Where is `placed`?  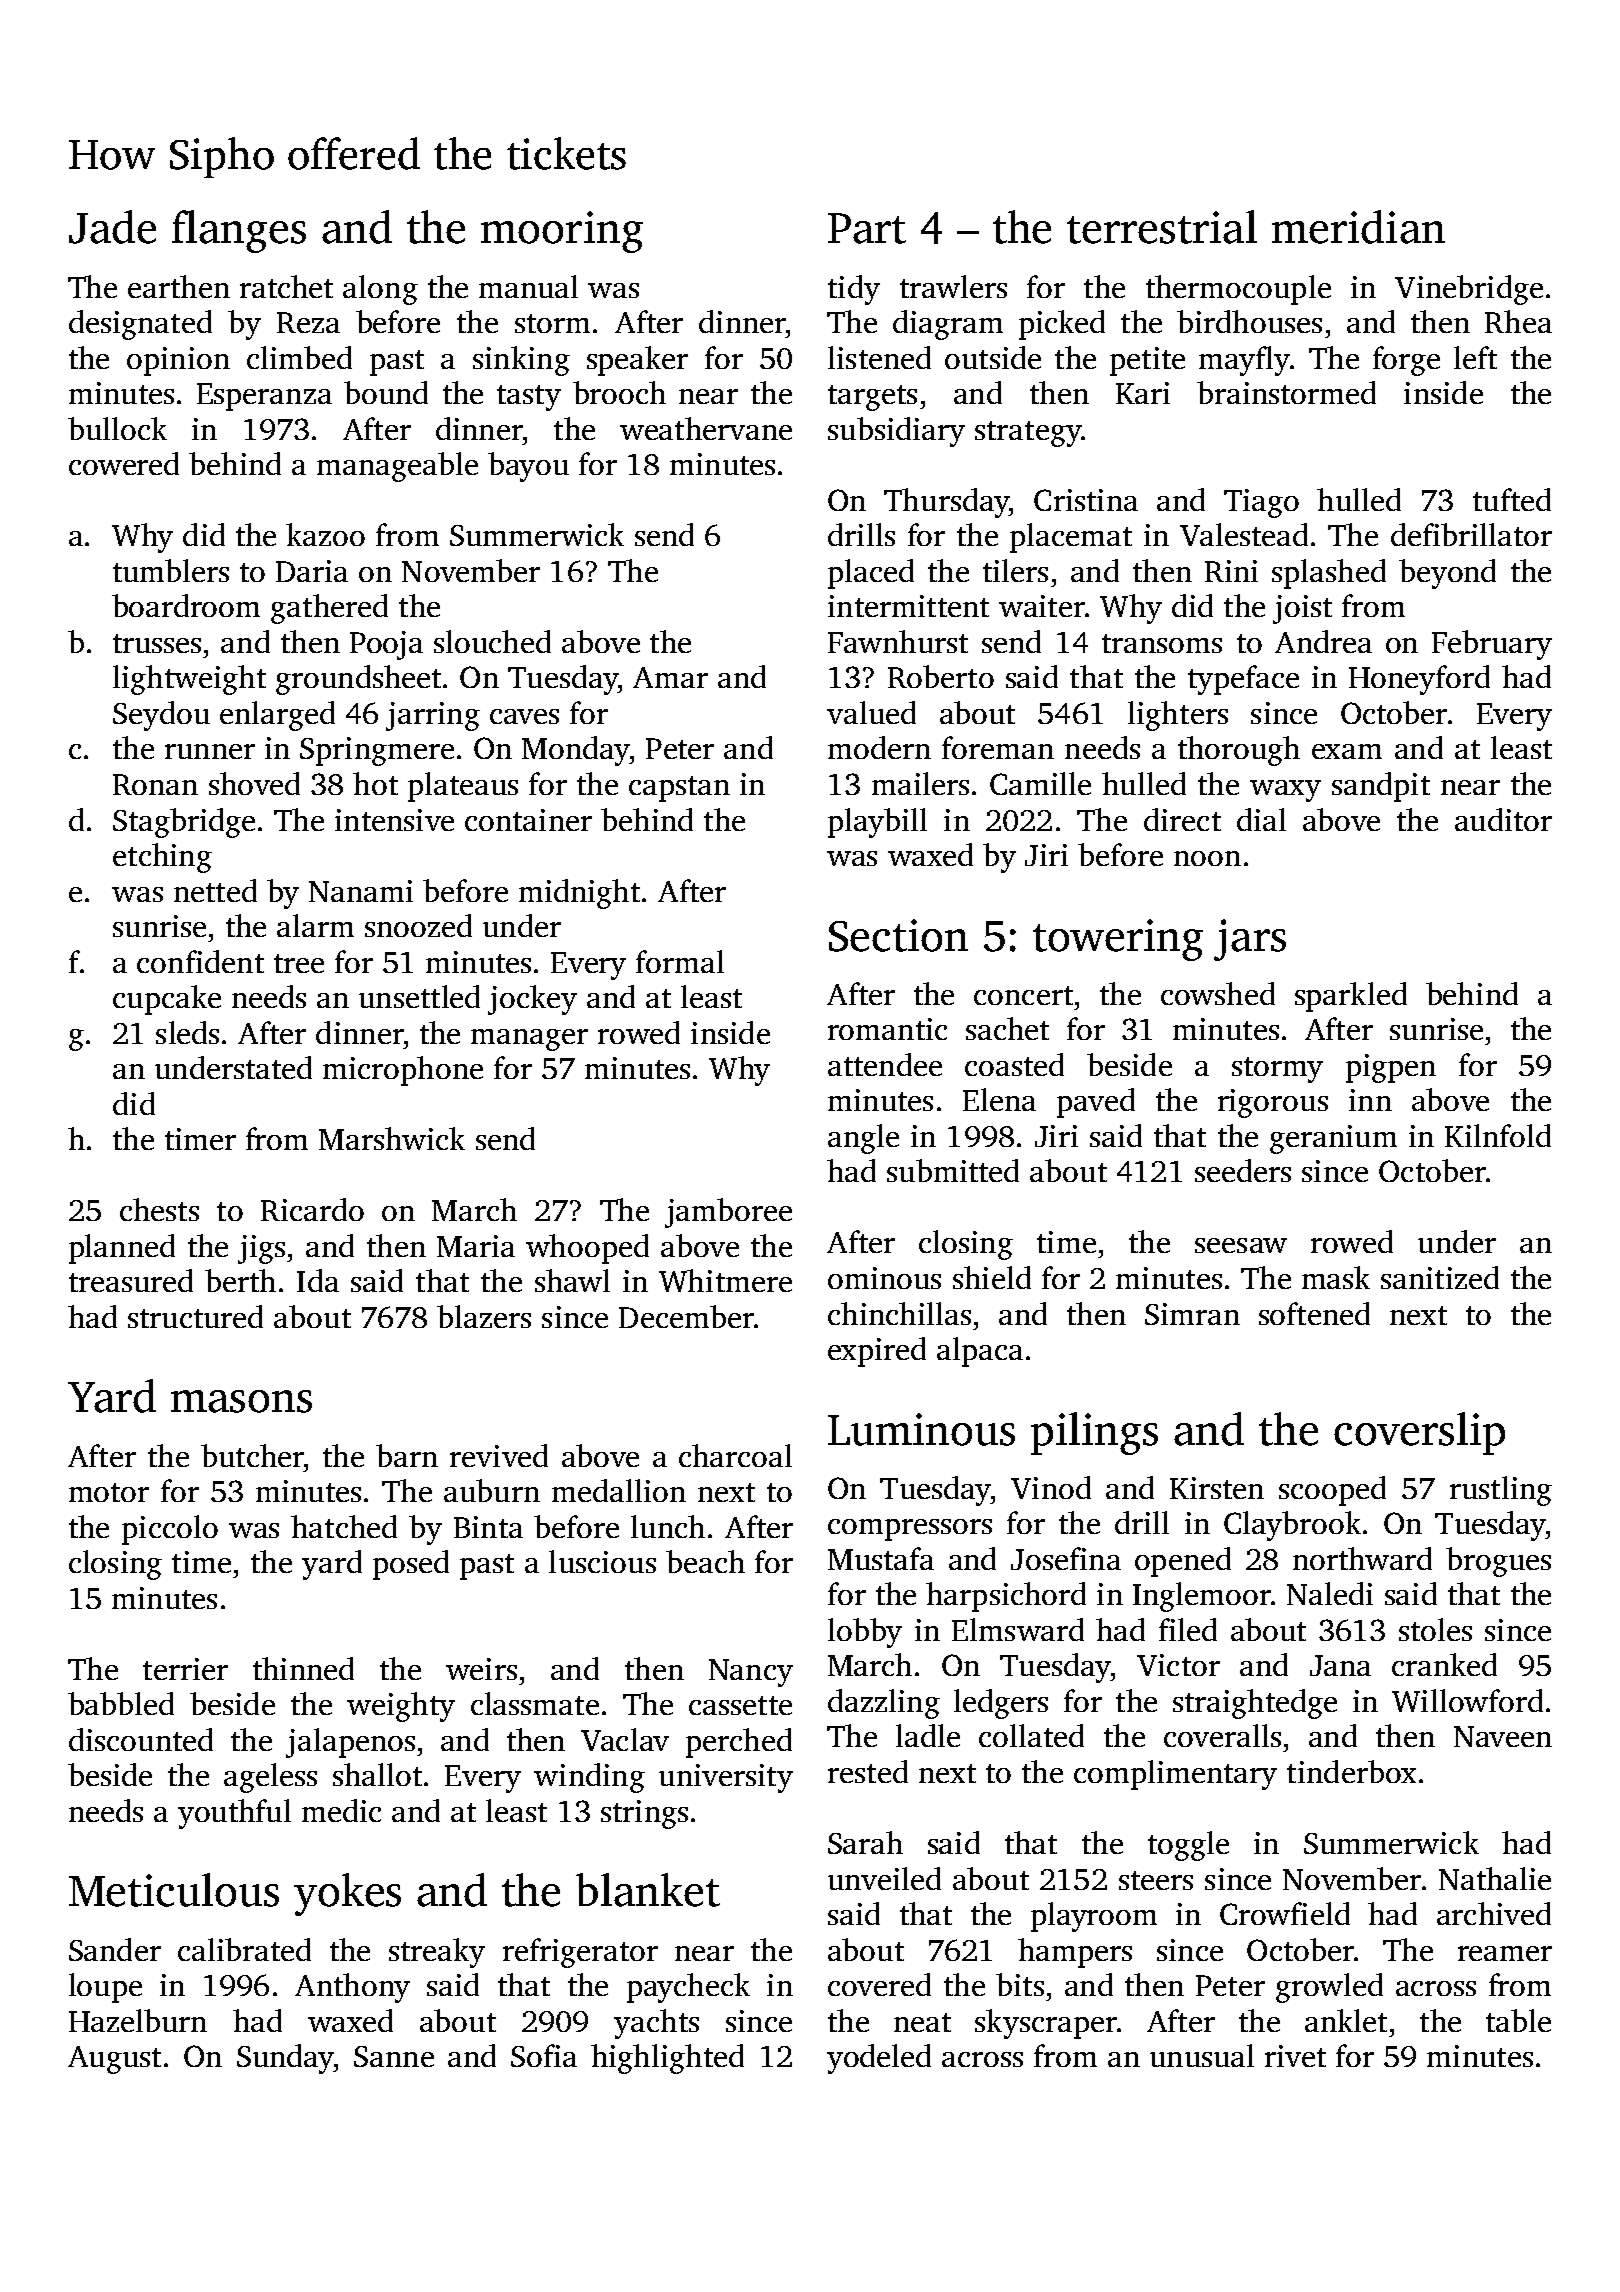
placed is located at coordinates (871, 574).
